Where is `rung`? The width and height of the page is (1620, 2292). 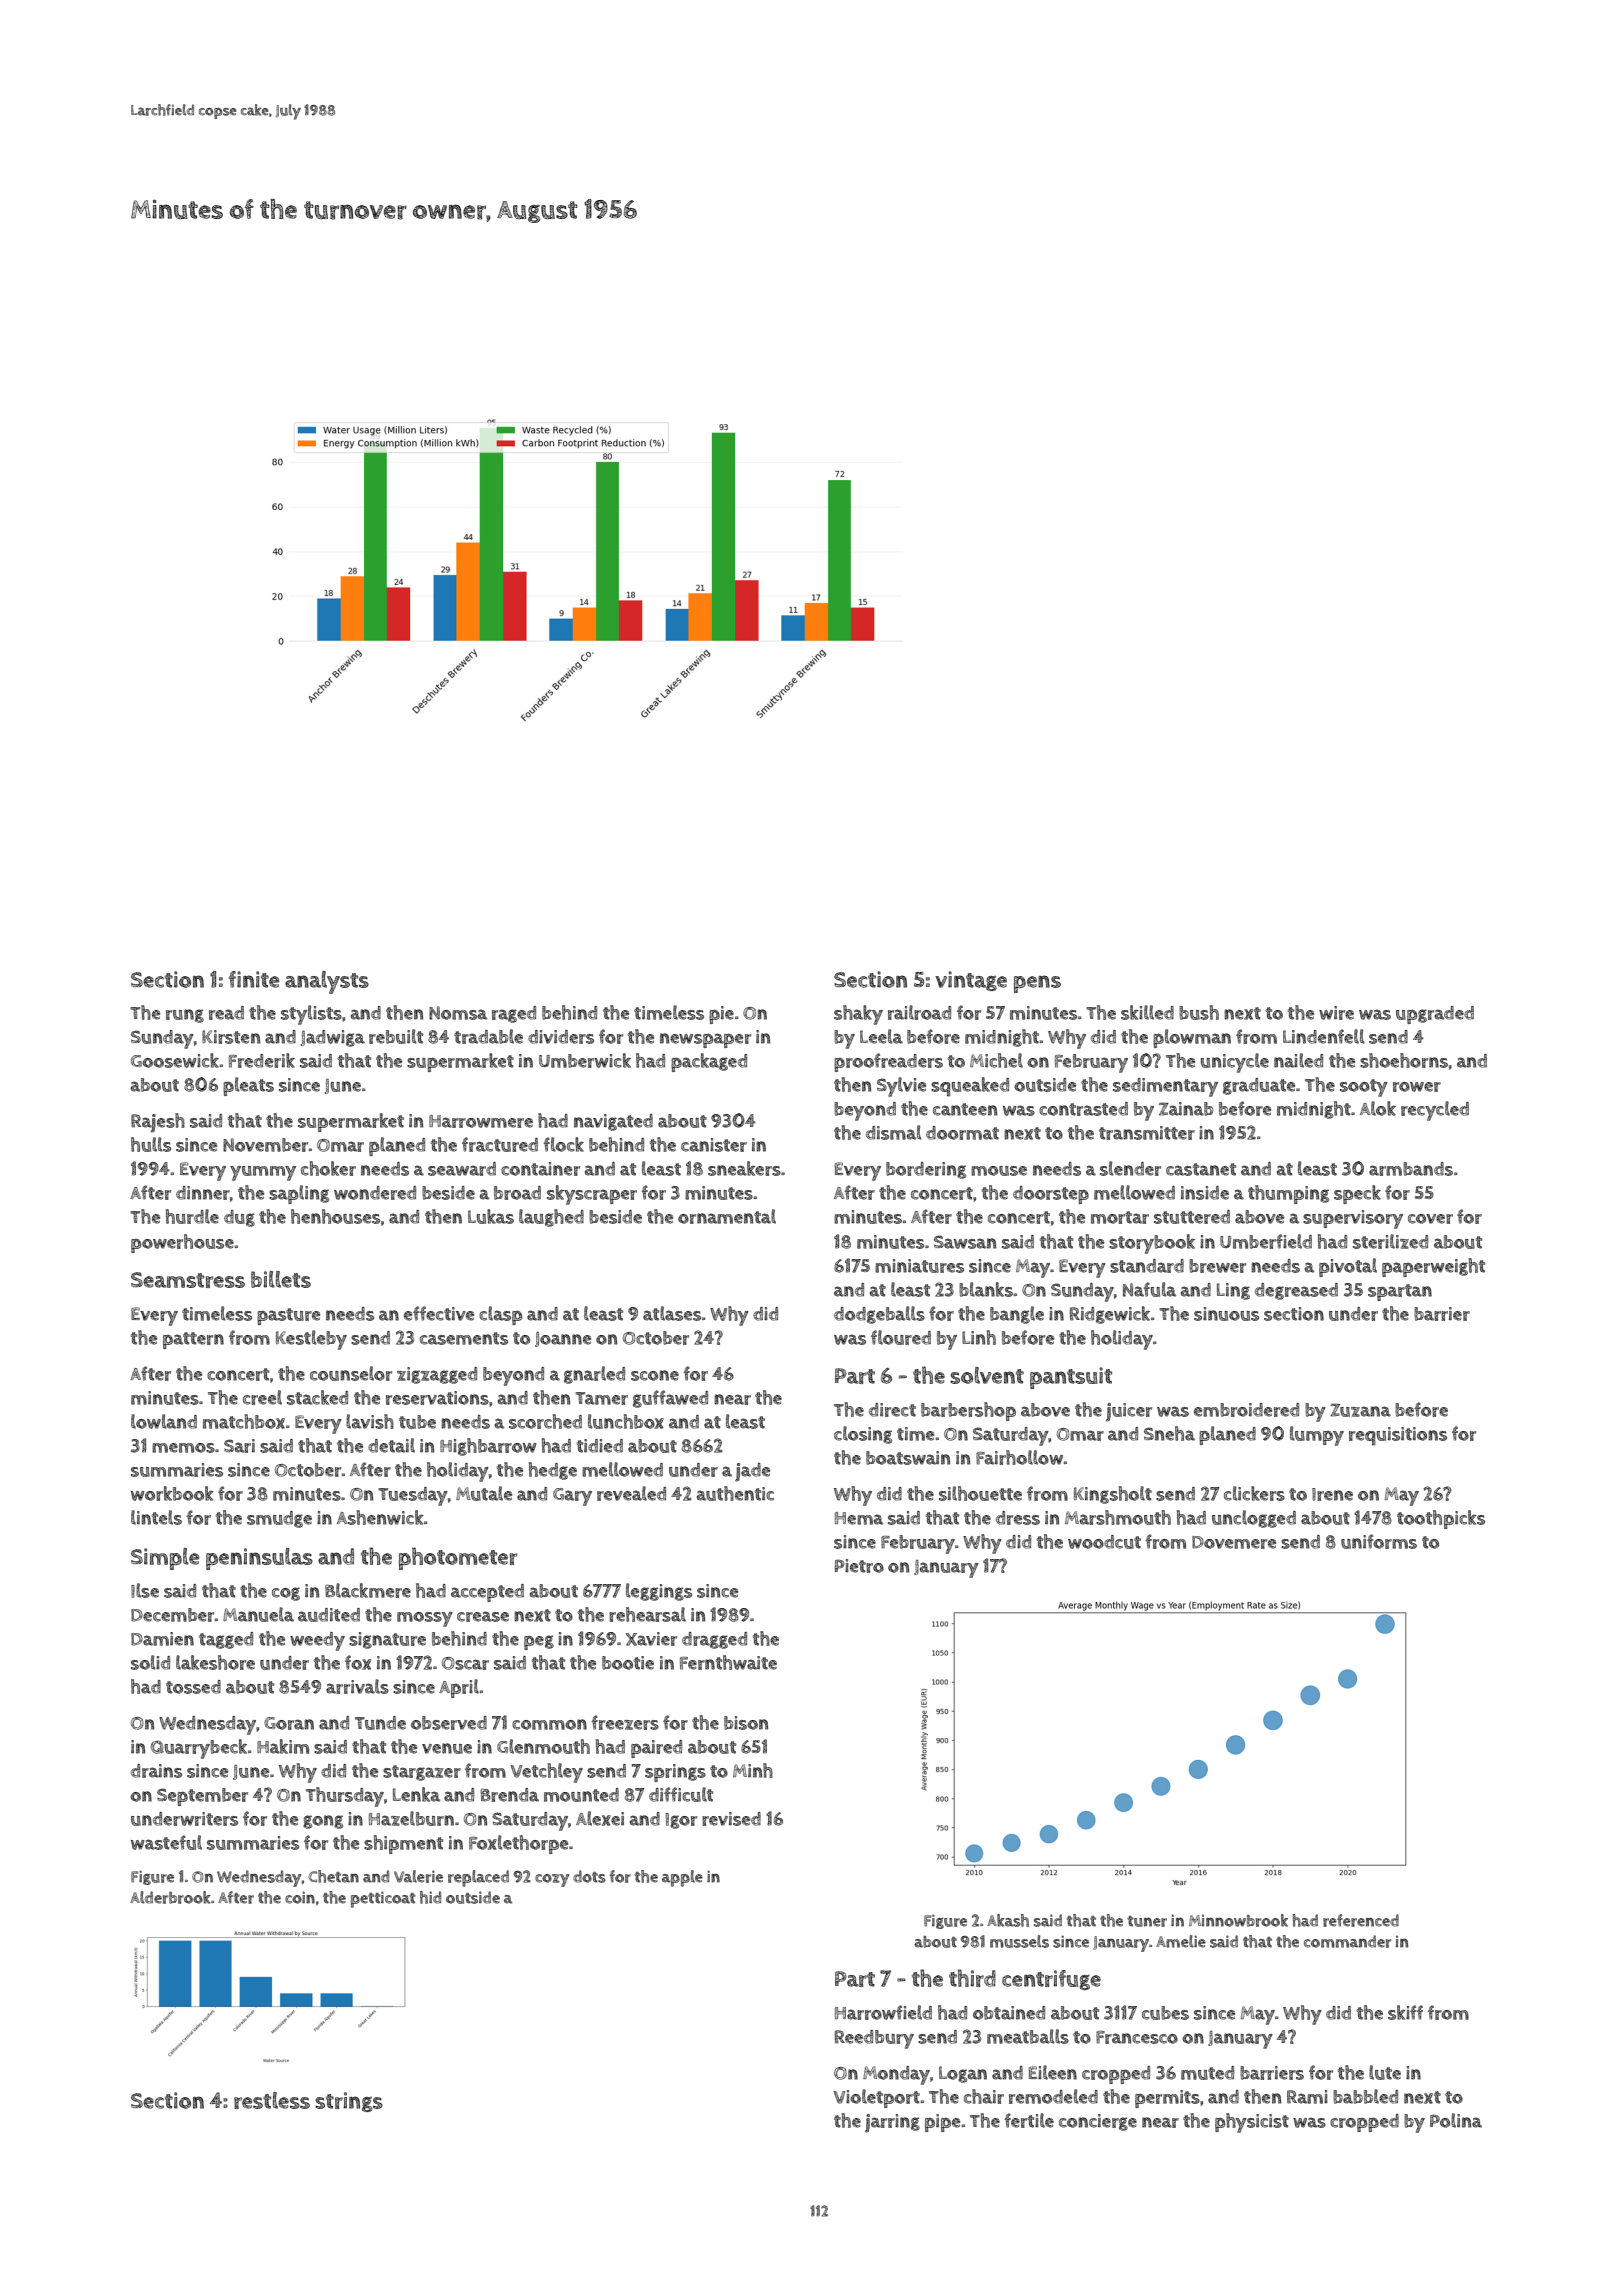
rung is located at coordinates (185, 1016).
